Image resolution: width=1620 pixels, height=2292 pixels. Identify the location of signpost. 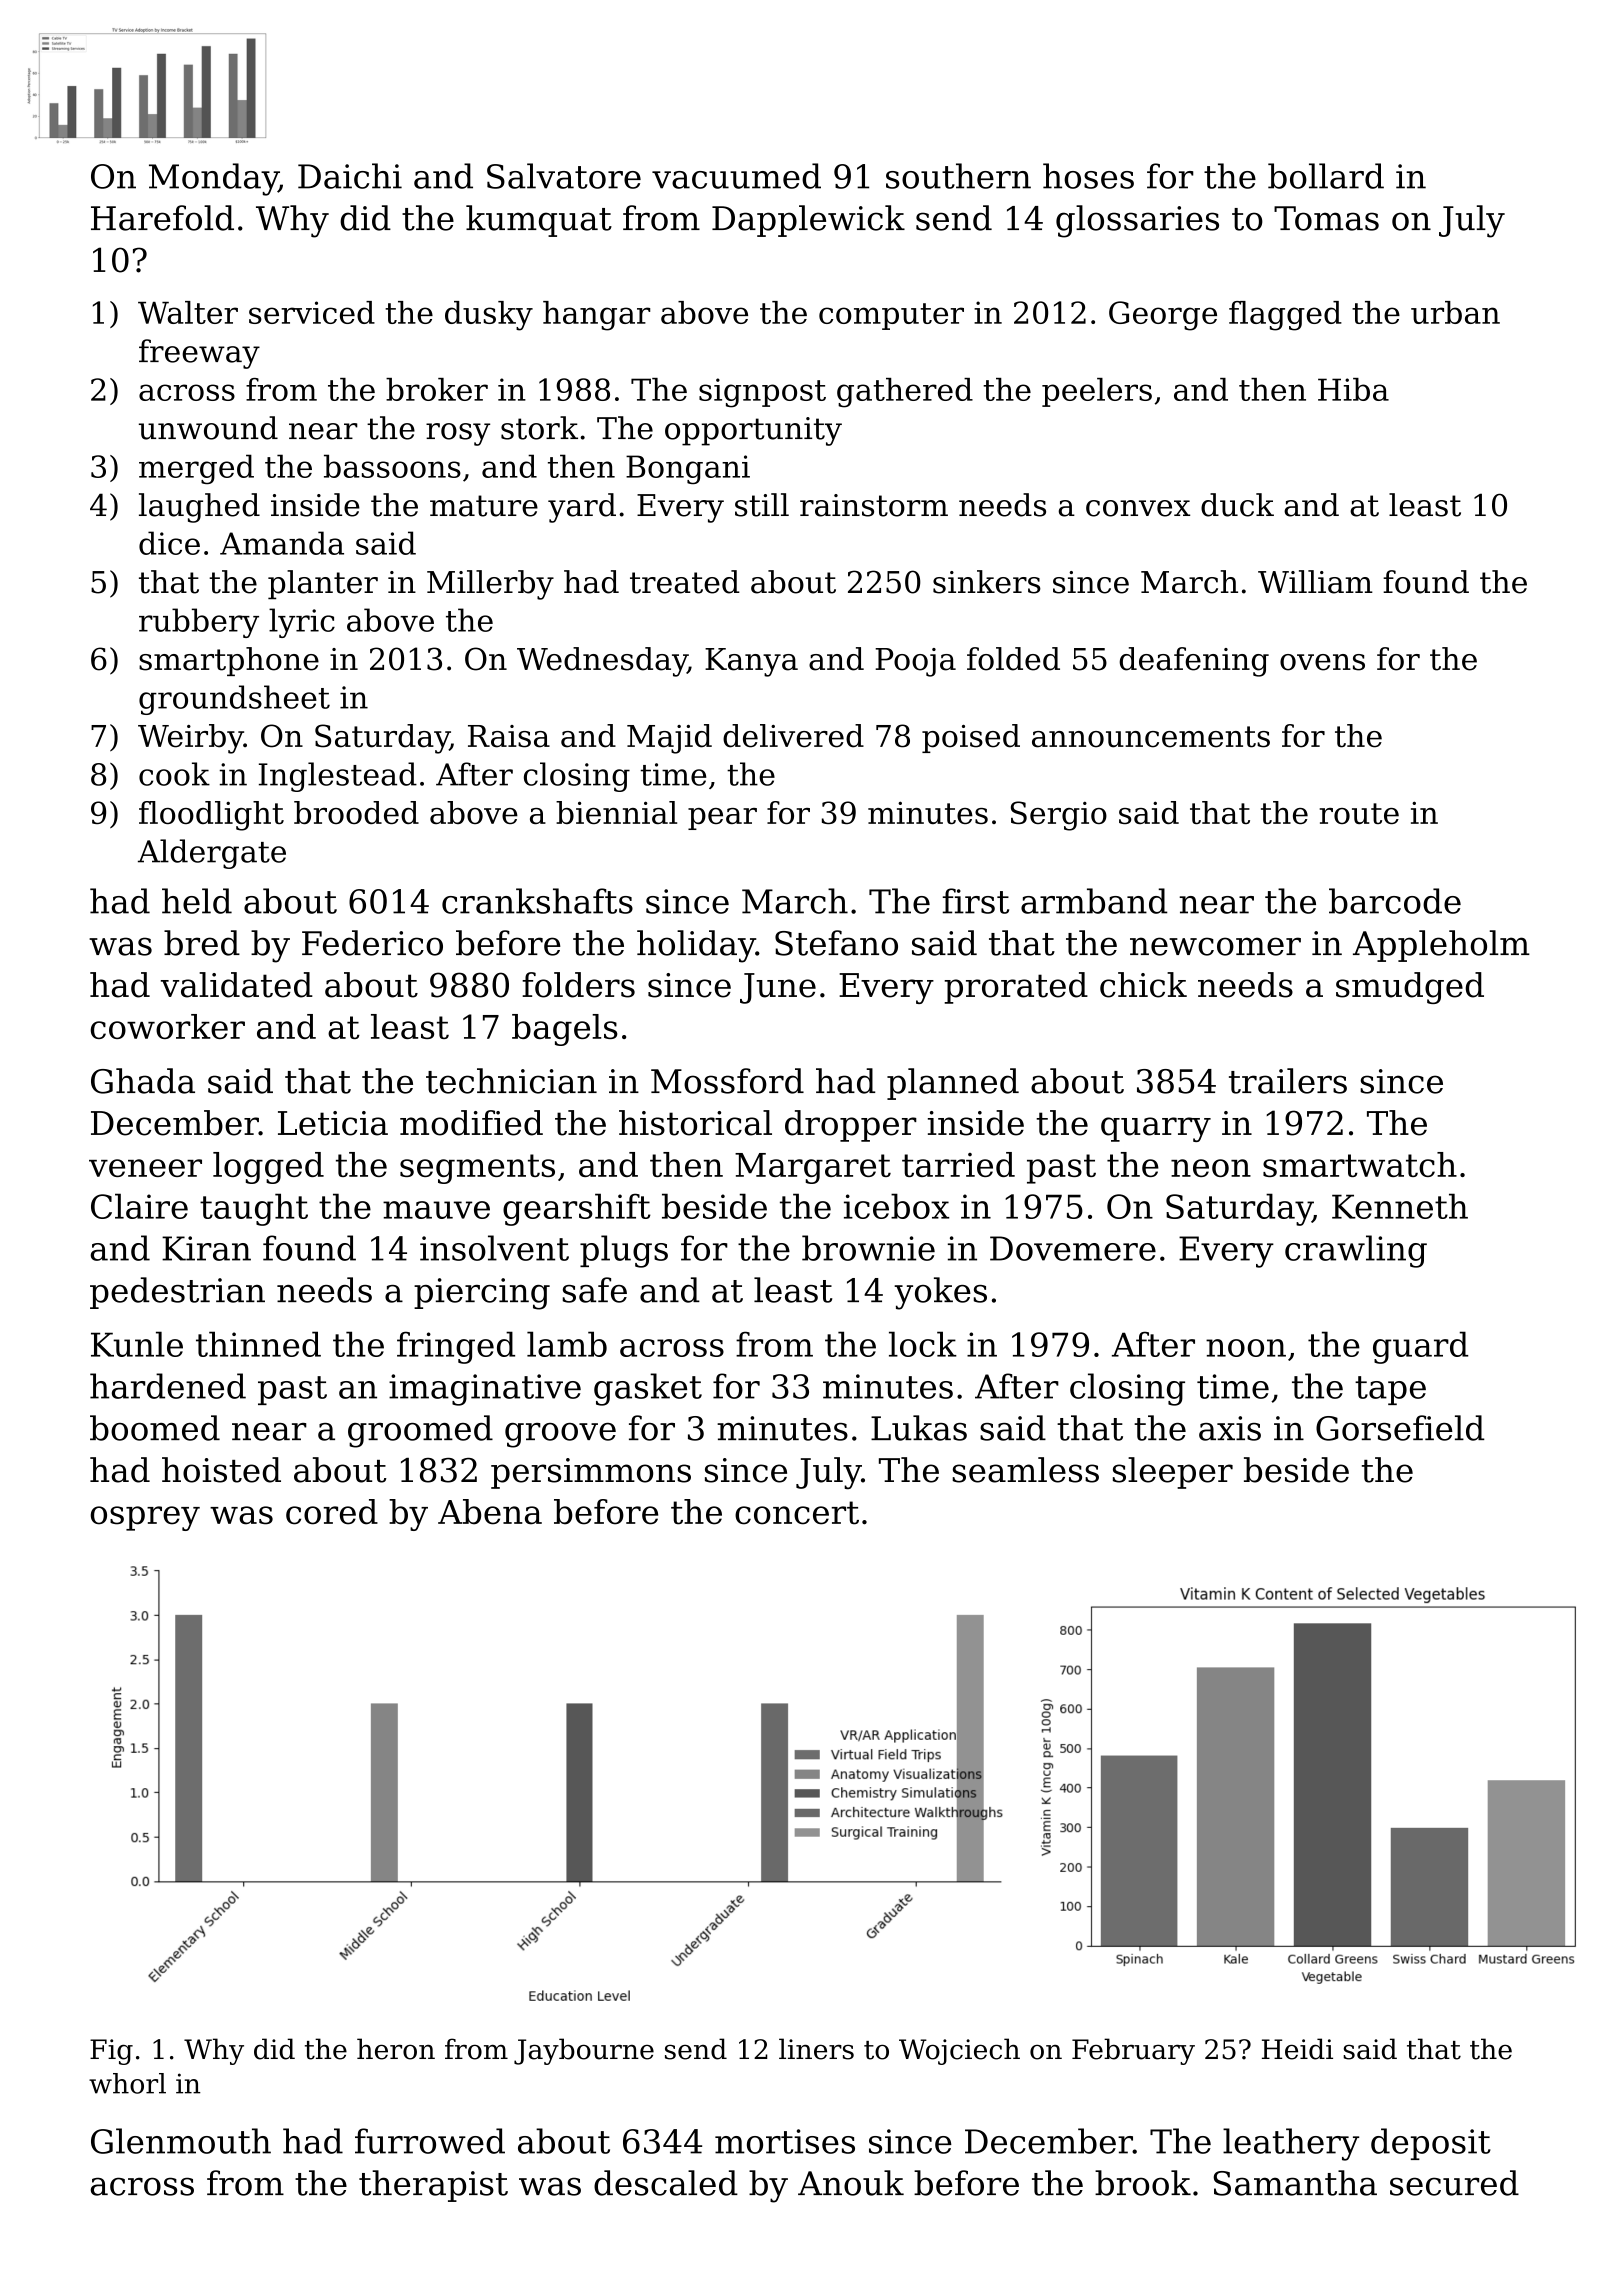
(762, 393).
